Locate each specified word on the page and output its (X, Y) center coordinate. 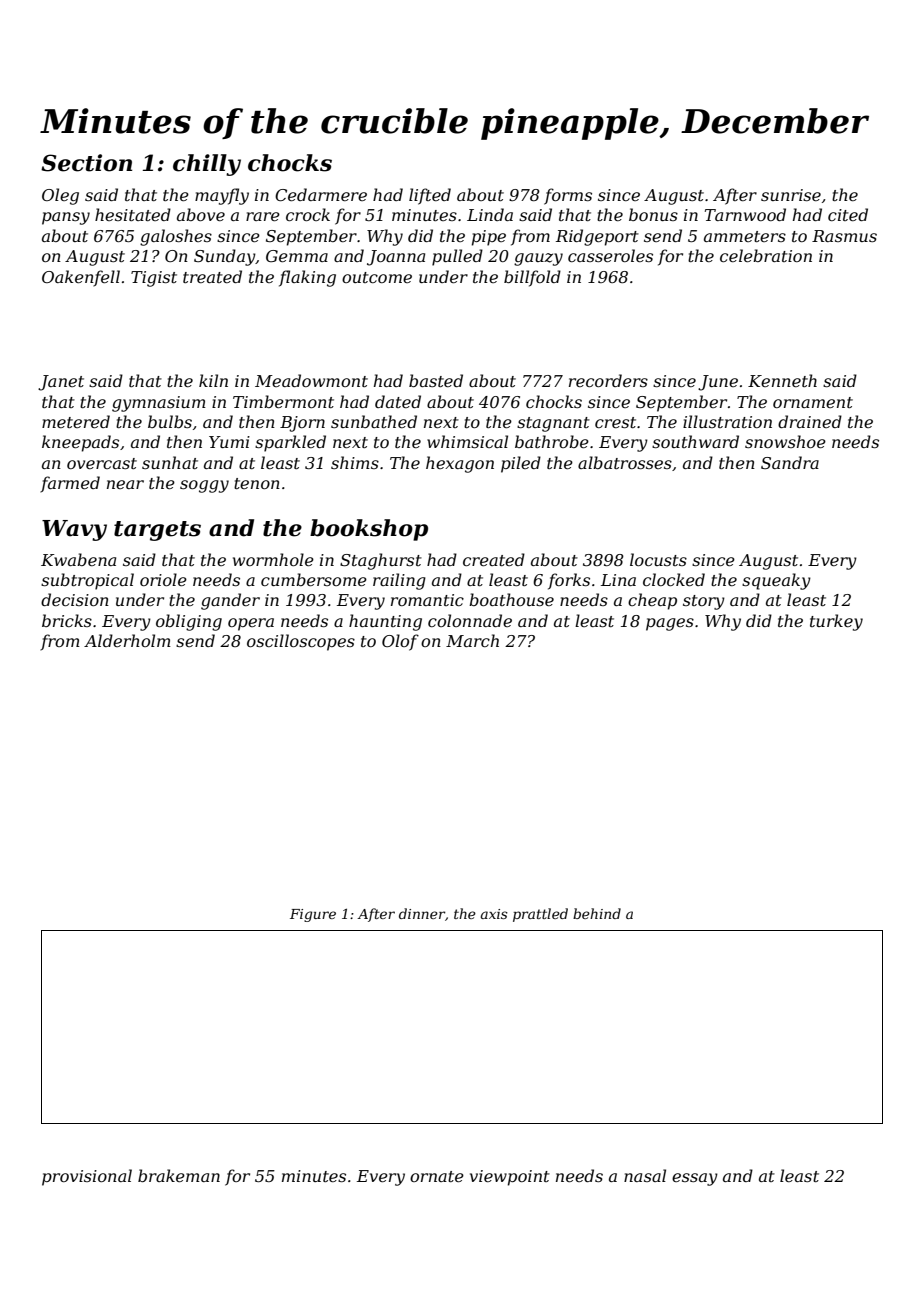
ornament (813, 402)
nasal (645, 1175)
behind (597, 913)
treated (212, 276)
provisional (87, 1177)
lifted (430, 196)
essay (695, 1179)
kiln (213, 380)
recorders (608, 380)
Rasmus (844, 236)
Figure (313, 915)
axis (494, 914)
